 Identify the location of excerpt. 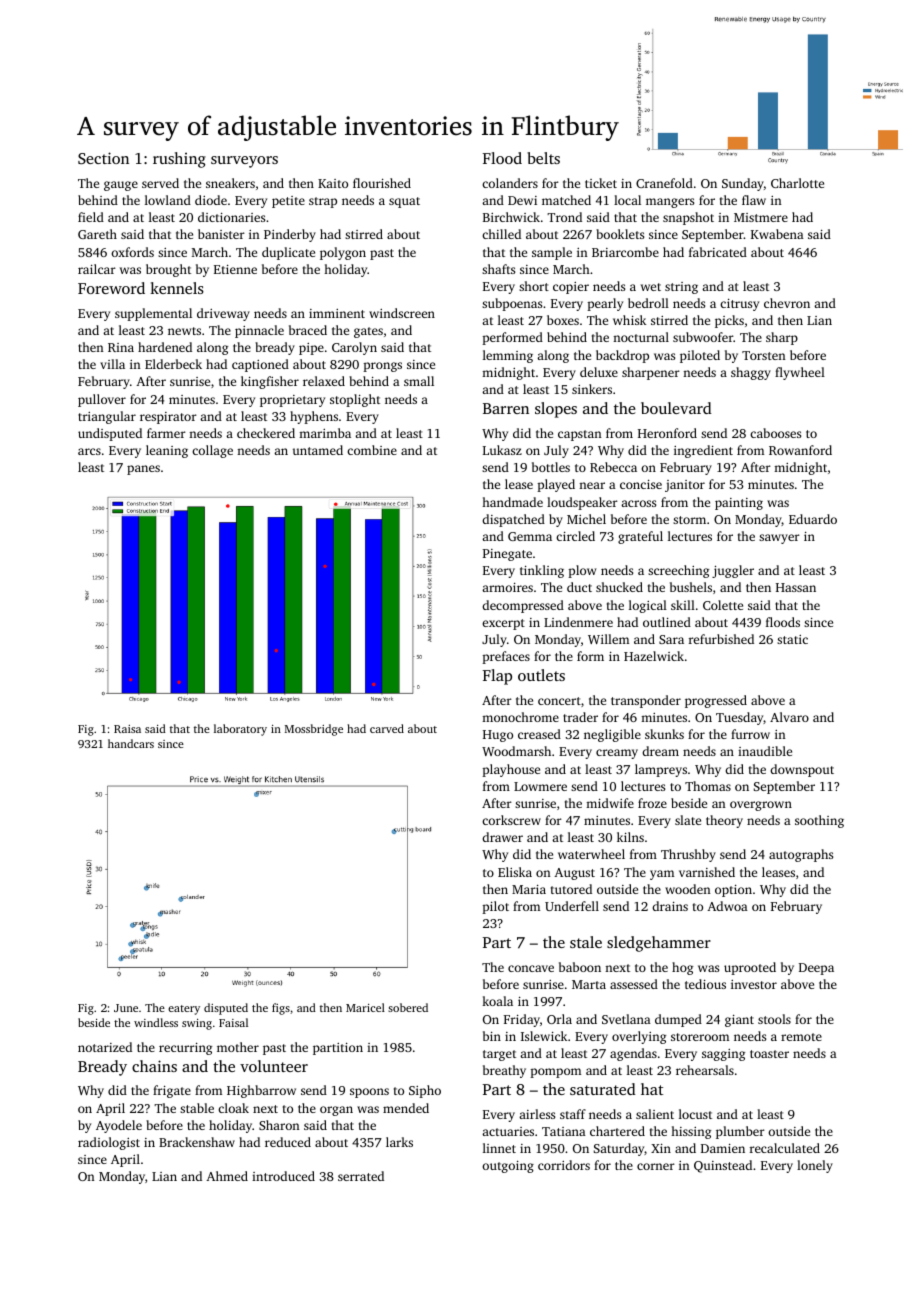
(503, 624).
